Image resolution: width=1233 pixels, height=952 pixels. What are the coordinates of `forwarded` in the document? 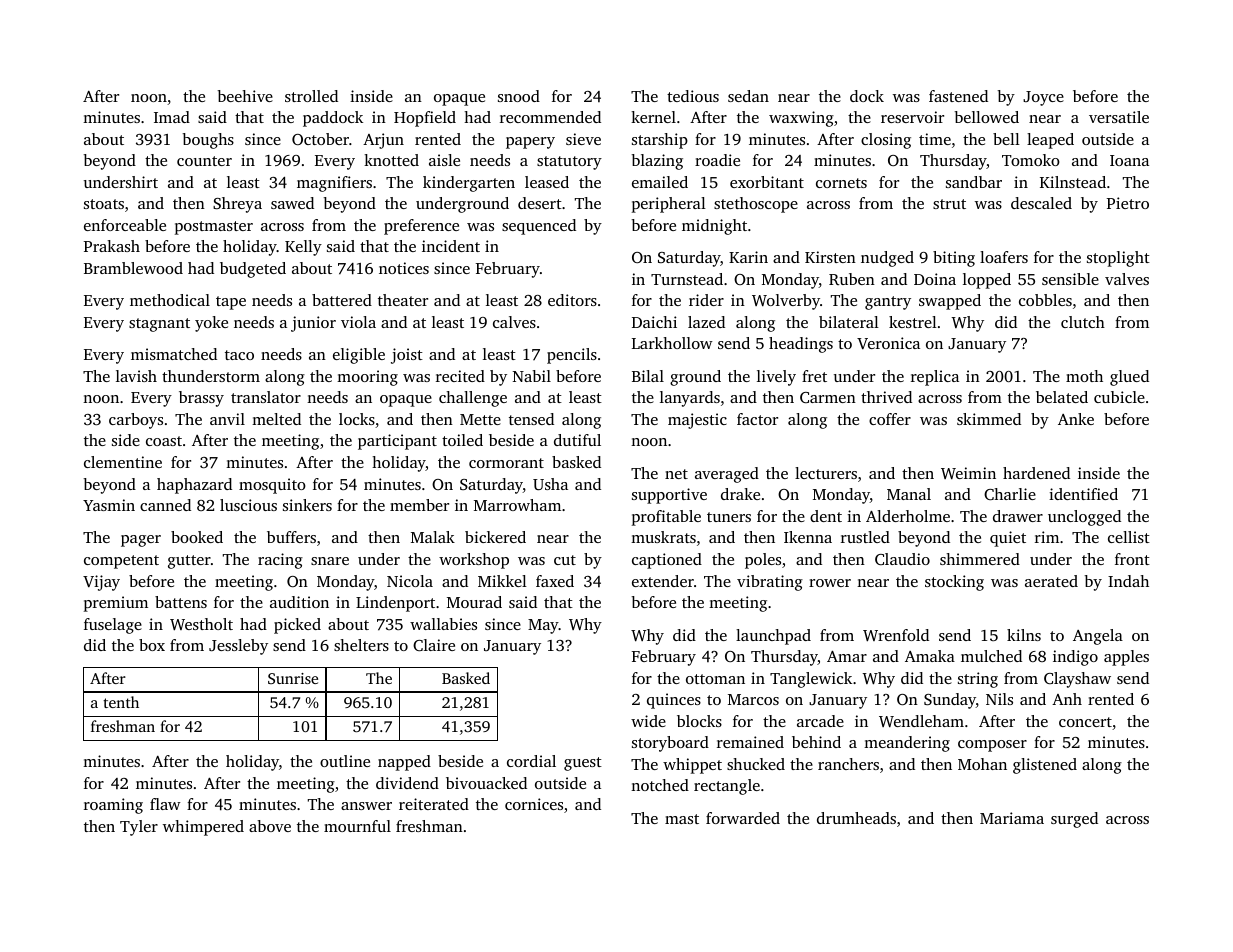 It's located at (743, 818).
